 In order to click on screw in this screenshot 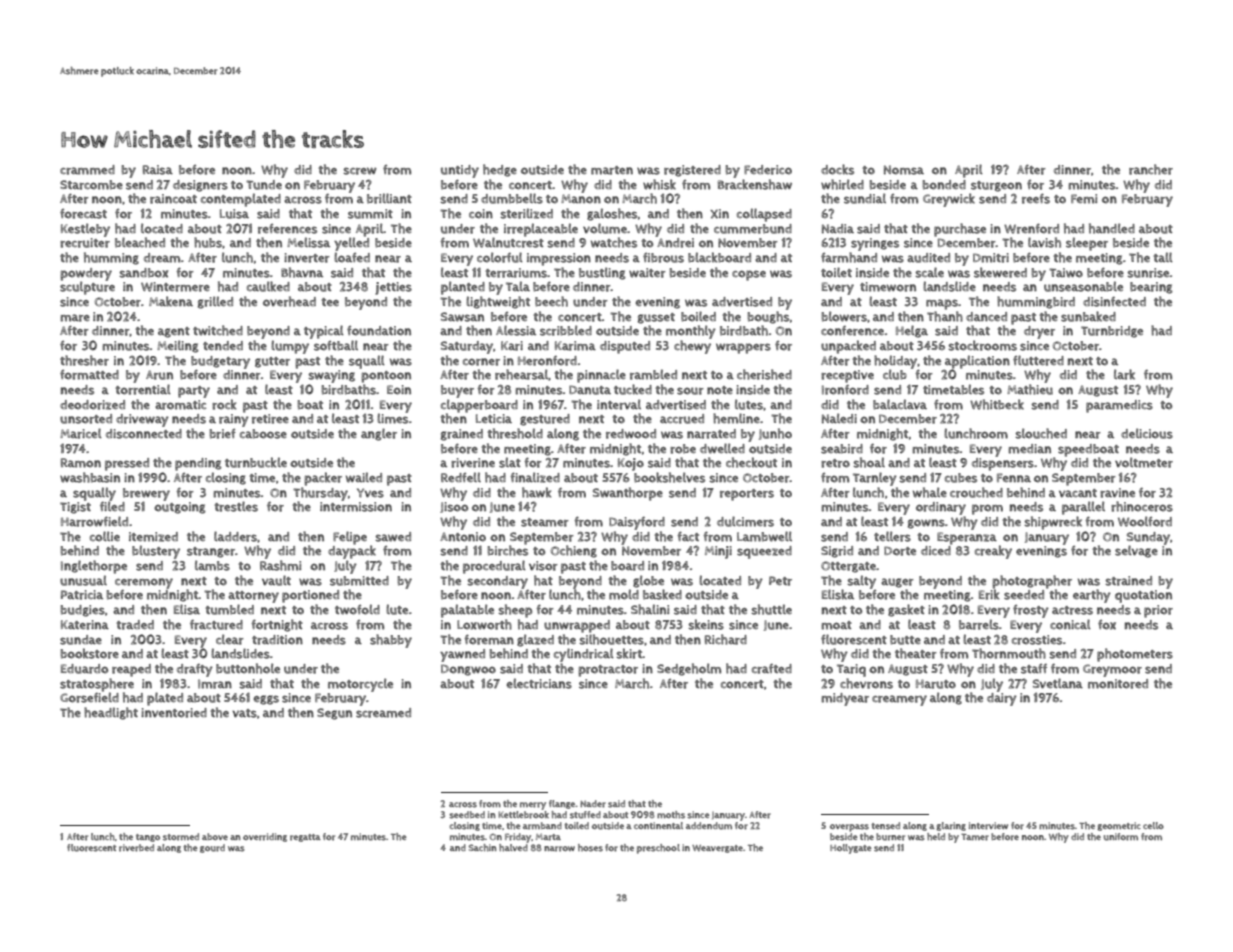, I will do `click(360, 171)`.
